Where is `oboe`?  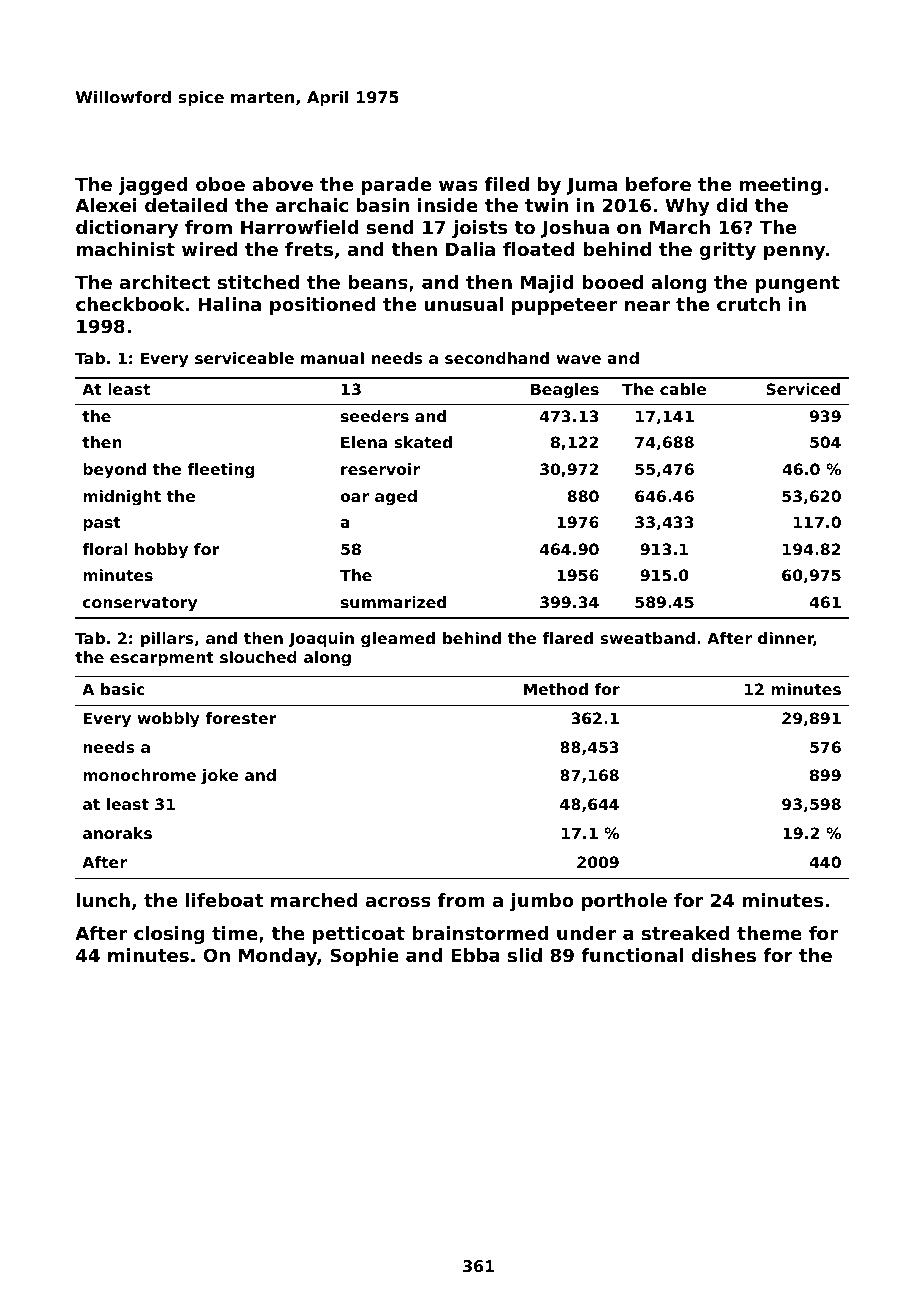
oboe is located at coordinates (220, 184).
